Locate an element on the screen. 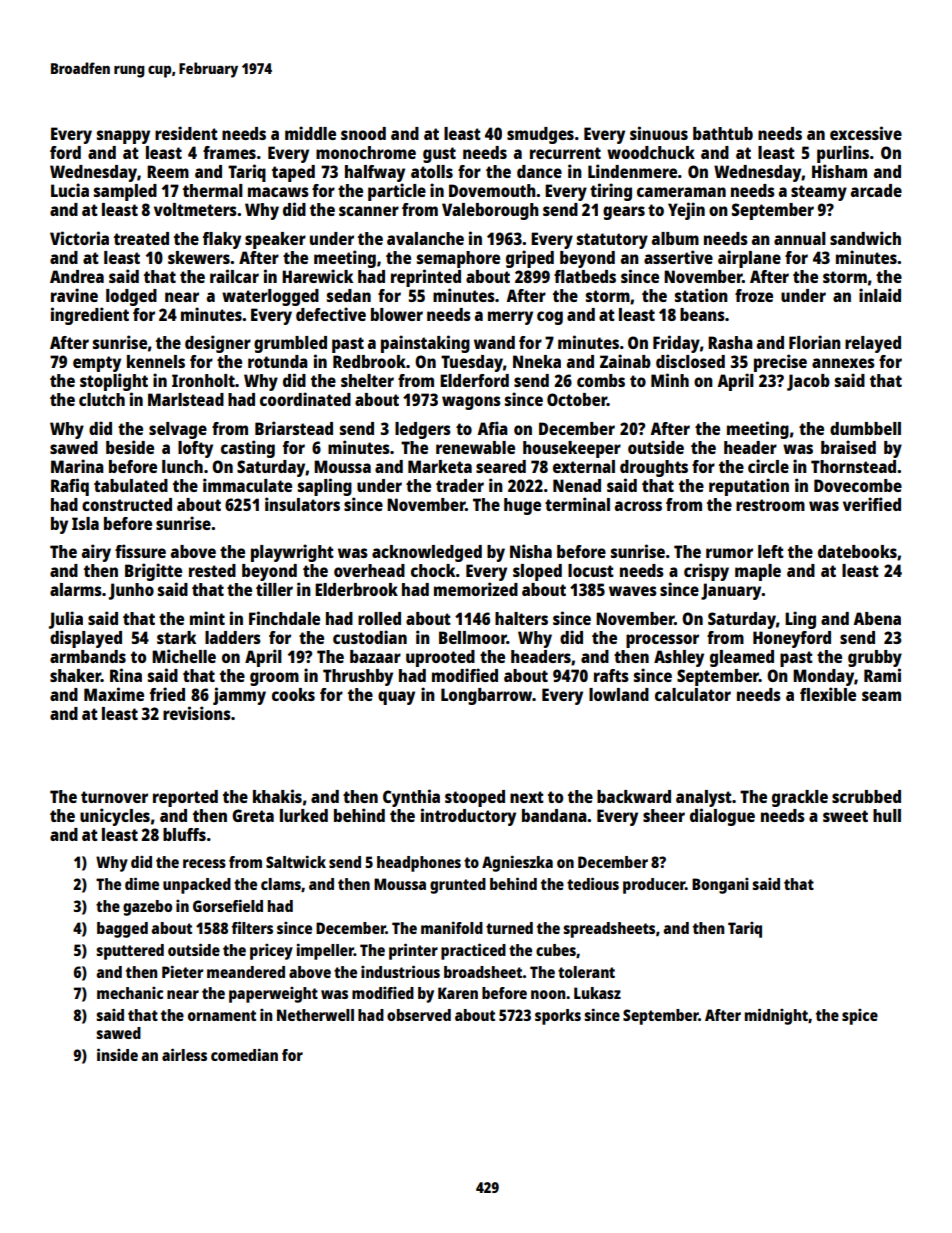  precise is located at coordinates (780, 363).
